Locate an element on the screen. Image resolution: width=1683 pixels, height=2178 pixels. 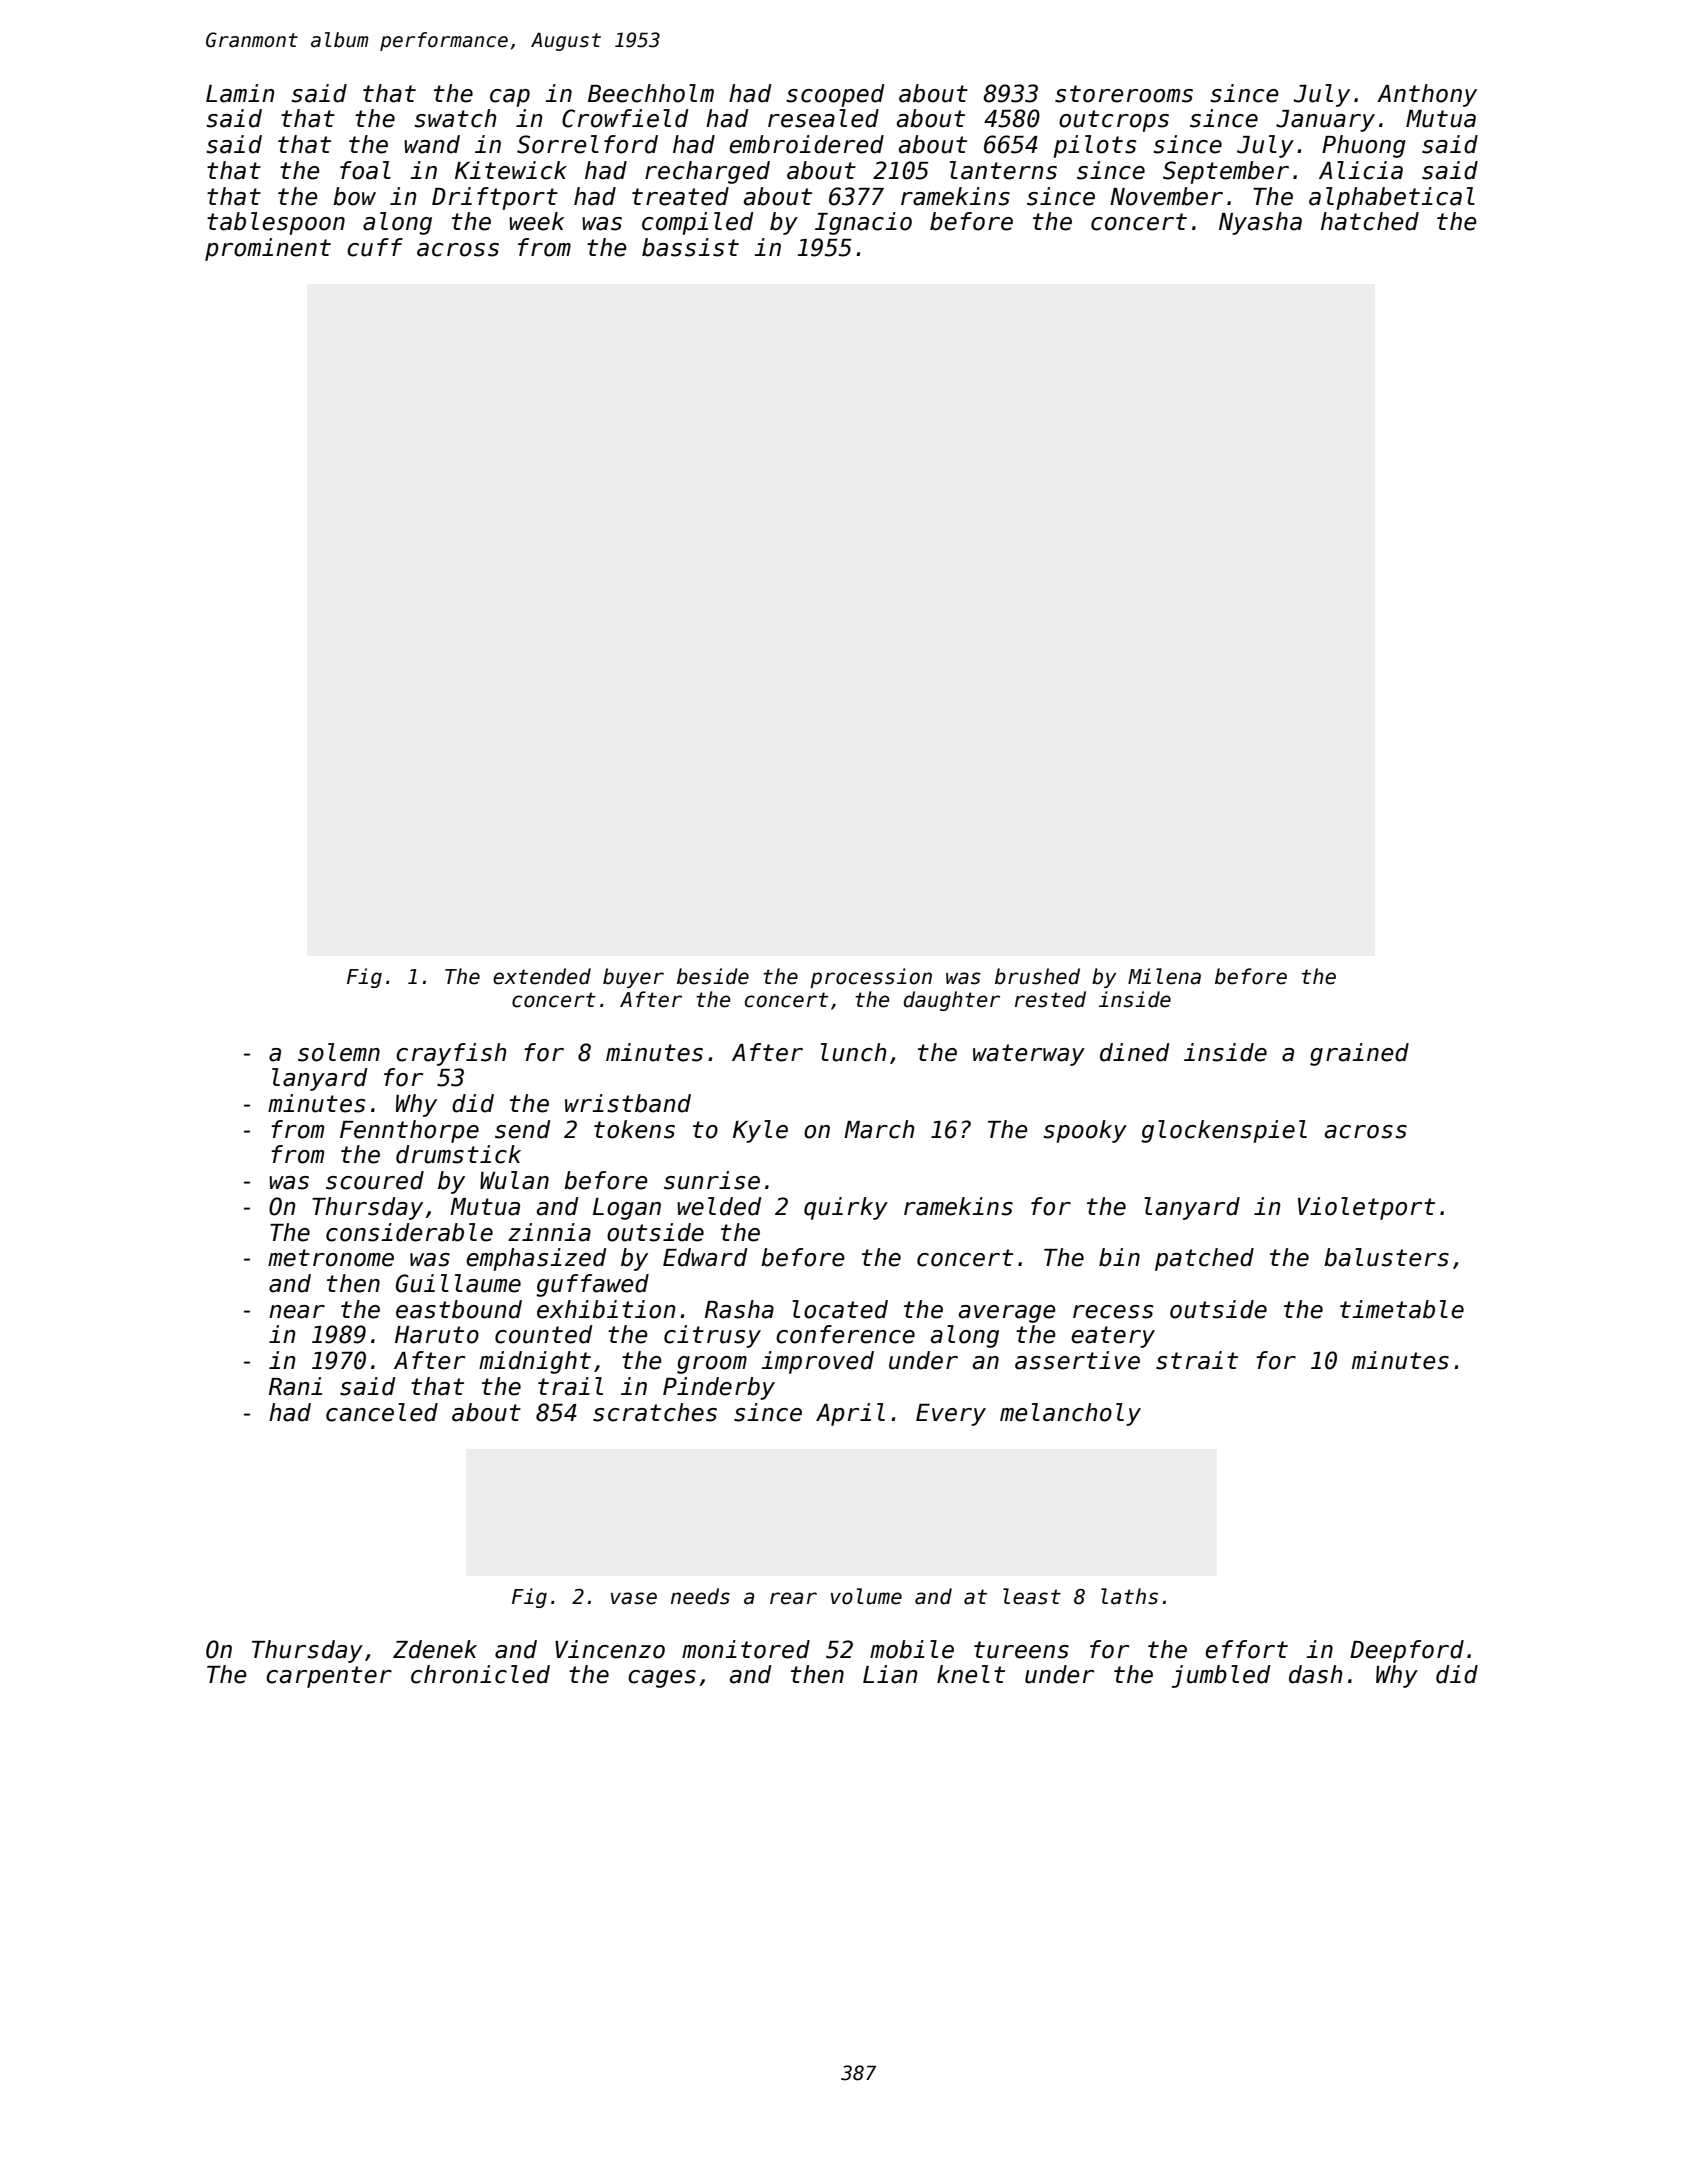
tablespoon is located at coordinates (276, 223).
